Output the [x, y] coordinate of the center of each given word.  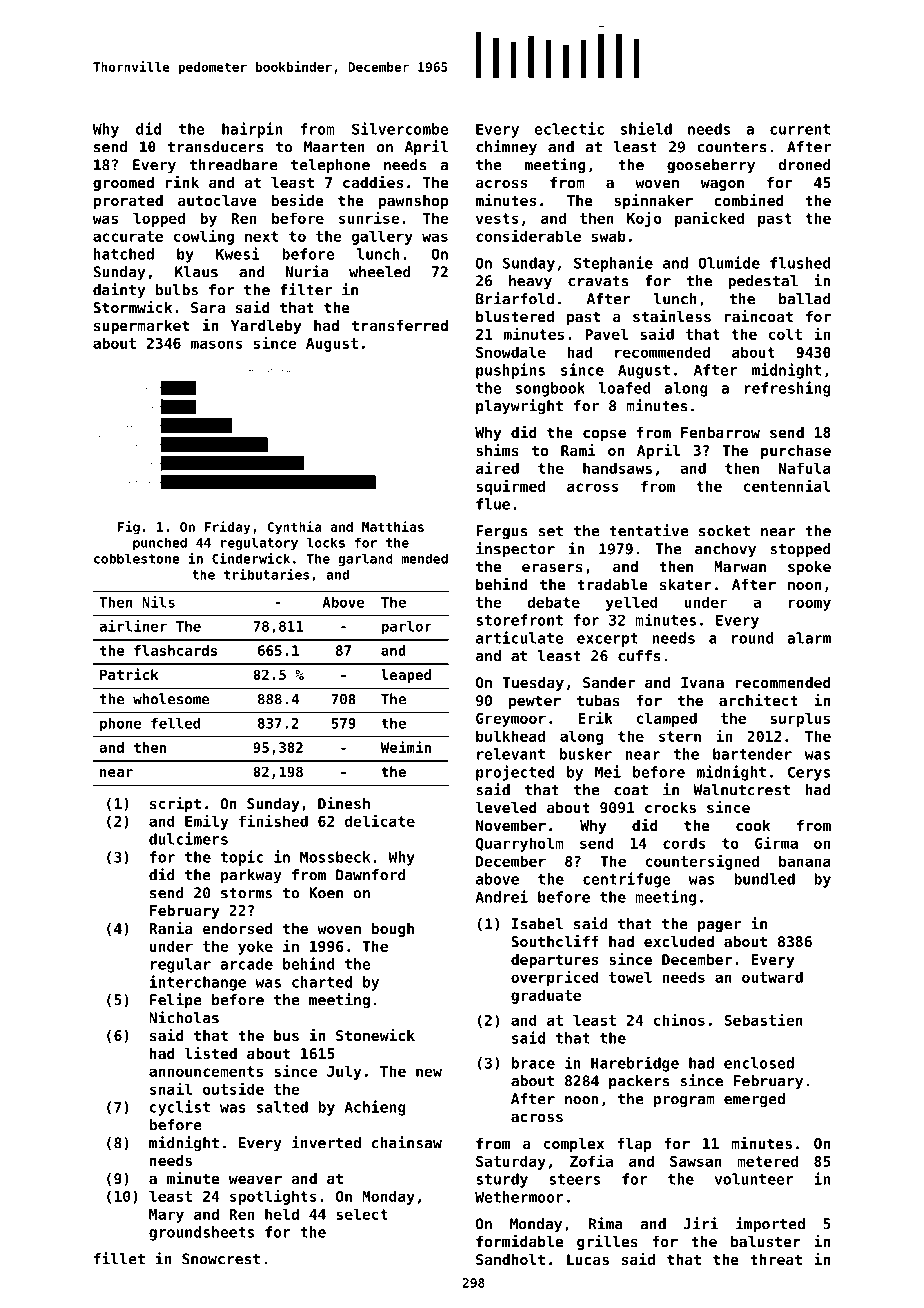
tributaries [266, 574]
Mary [166, 1216]
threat [776, 1259]
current [800, 129]
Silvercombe [400, 128]
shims [497, 450]
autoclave [217, 200]
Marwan [740, 566]
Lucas [588, 1259]
